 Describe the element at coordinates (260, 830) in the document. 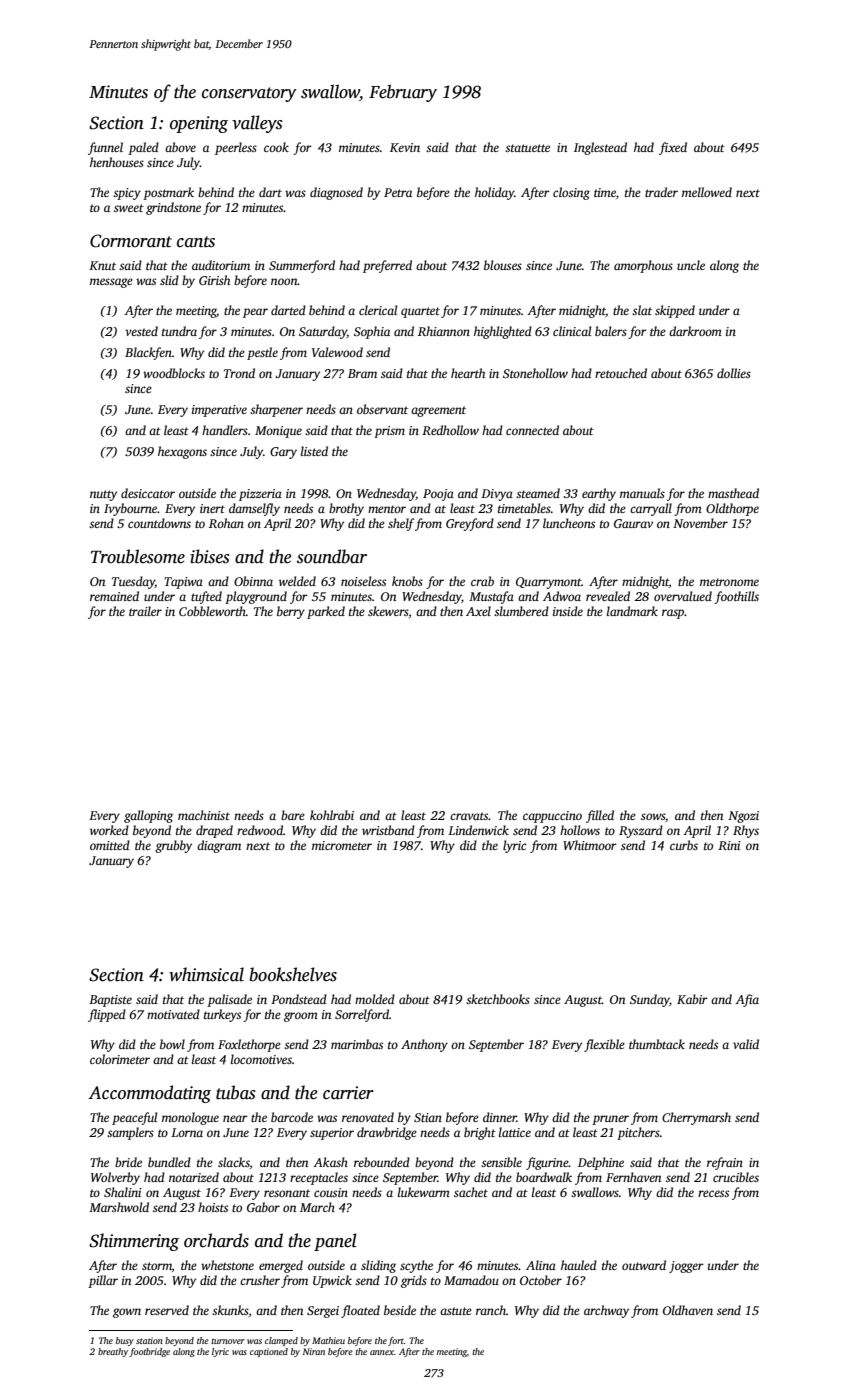

I see `redwood` at that location.
